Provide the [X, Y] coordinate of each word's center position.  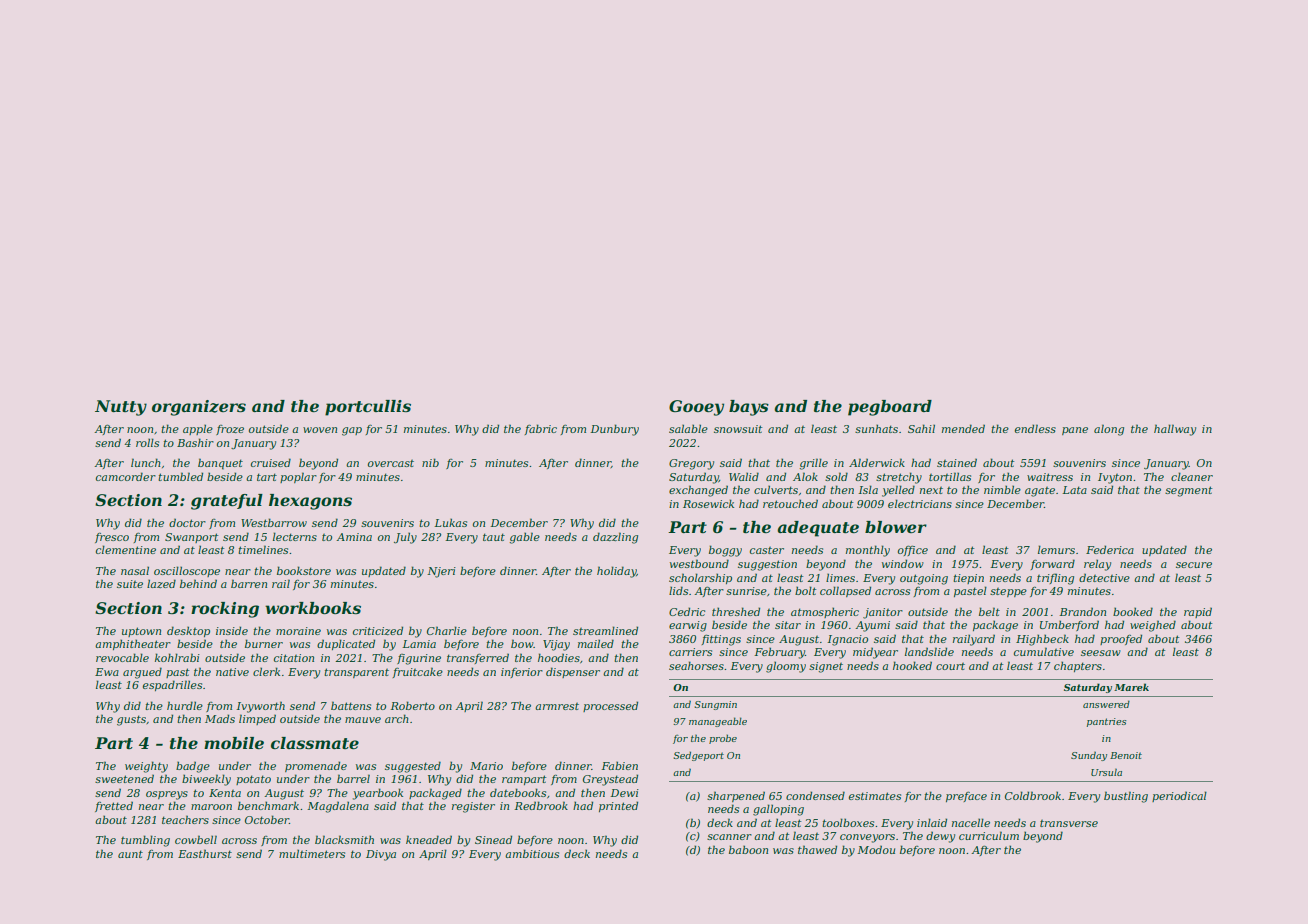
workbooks [313, 608]
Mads [220, 718]
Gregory [691, 464]
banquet [220, 464]
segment [1189, 491]
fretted [114, 807]
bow [522, 643]
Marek [1131, 687]
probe [723, 739]
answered [1106, 704]
